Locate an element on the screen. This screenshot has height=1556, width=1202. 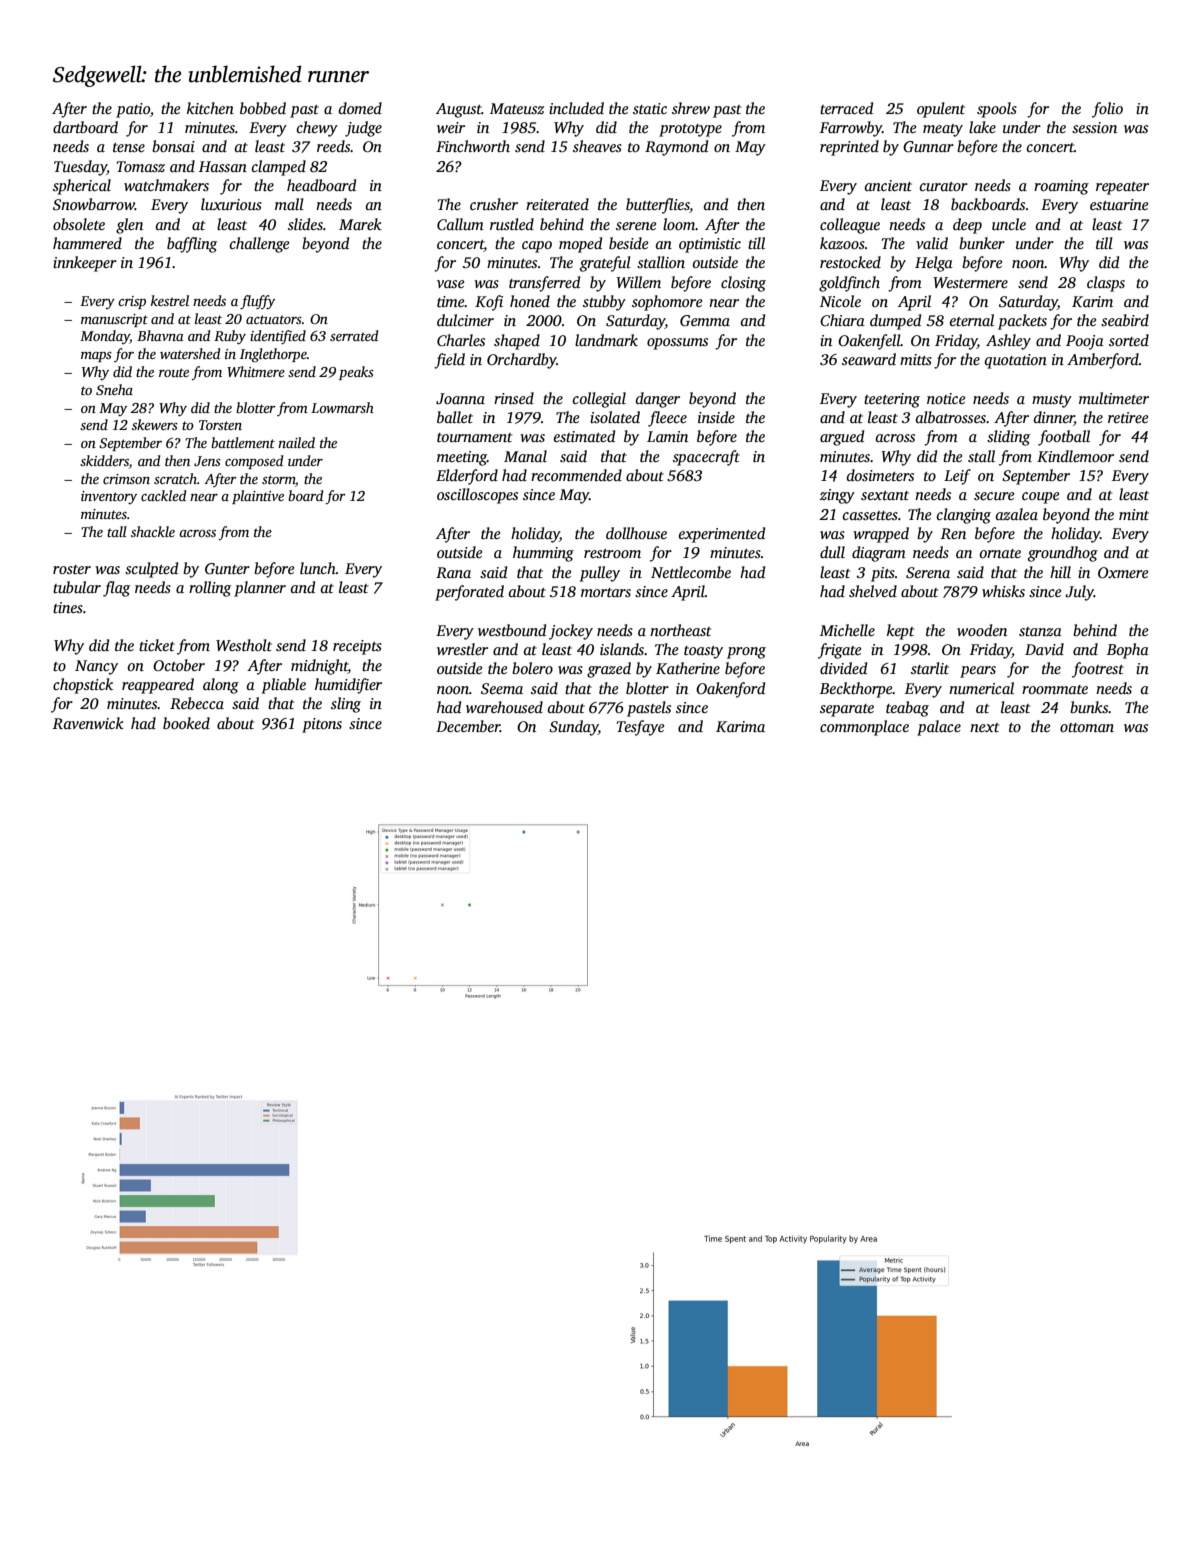
transferred is located at coordinates (544, 284).
